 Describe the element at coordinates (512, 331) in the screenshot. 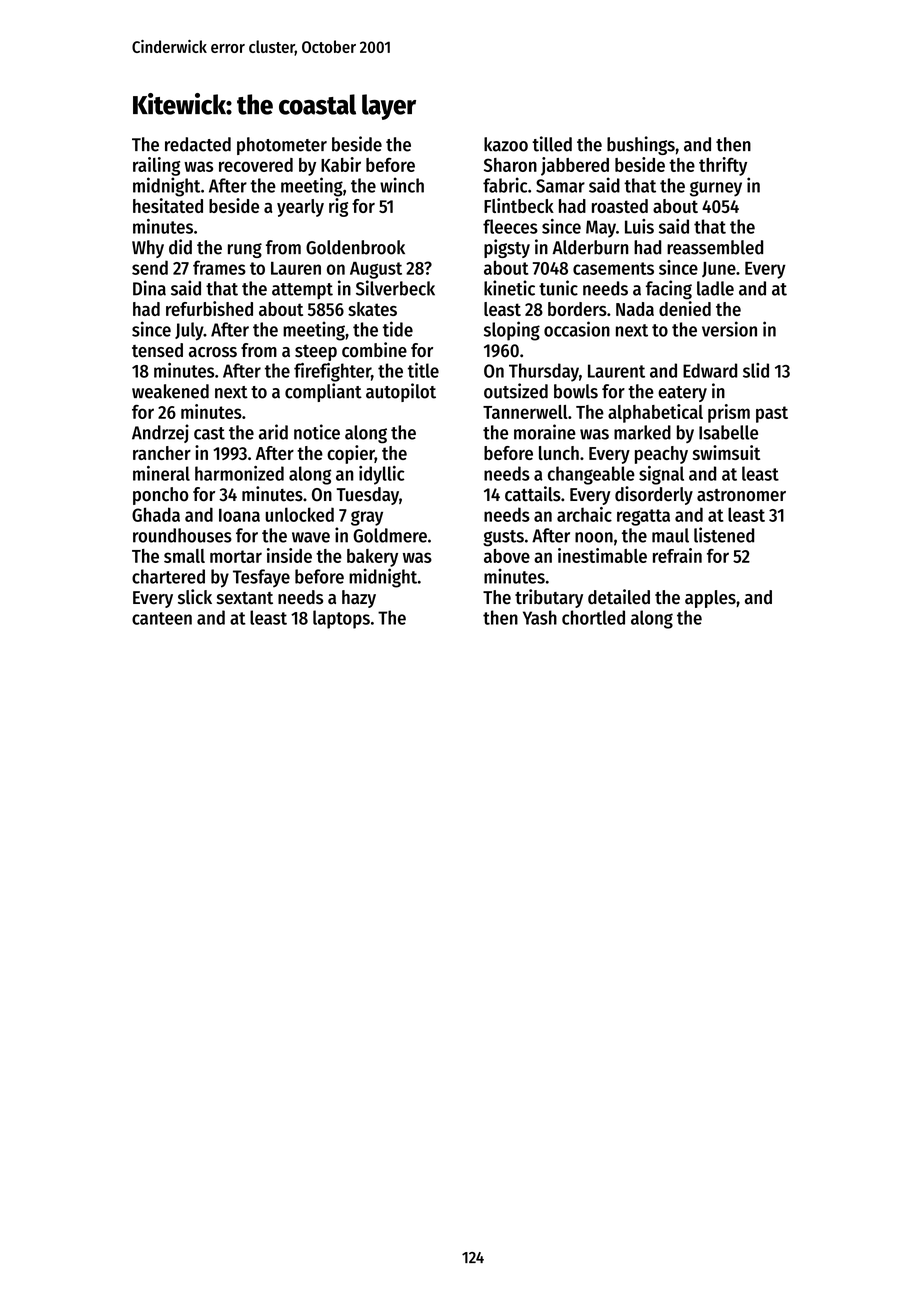

I see `sloping` at that location.
